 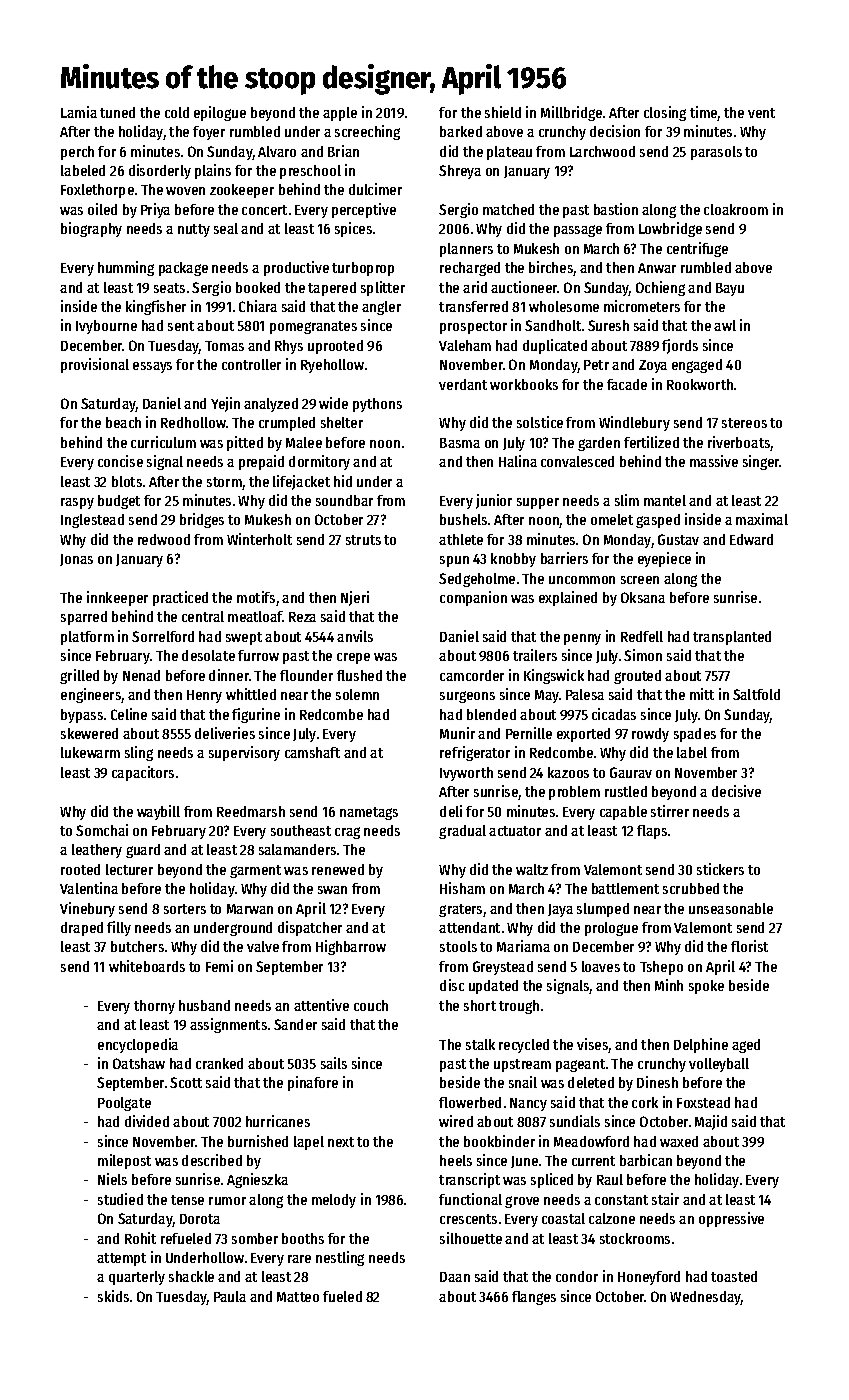 I want to click on bushels, so click(x=463, y=519).
